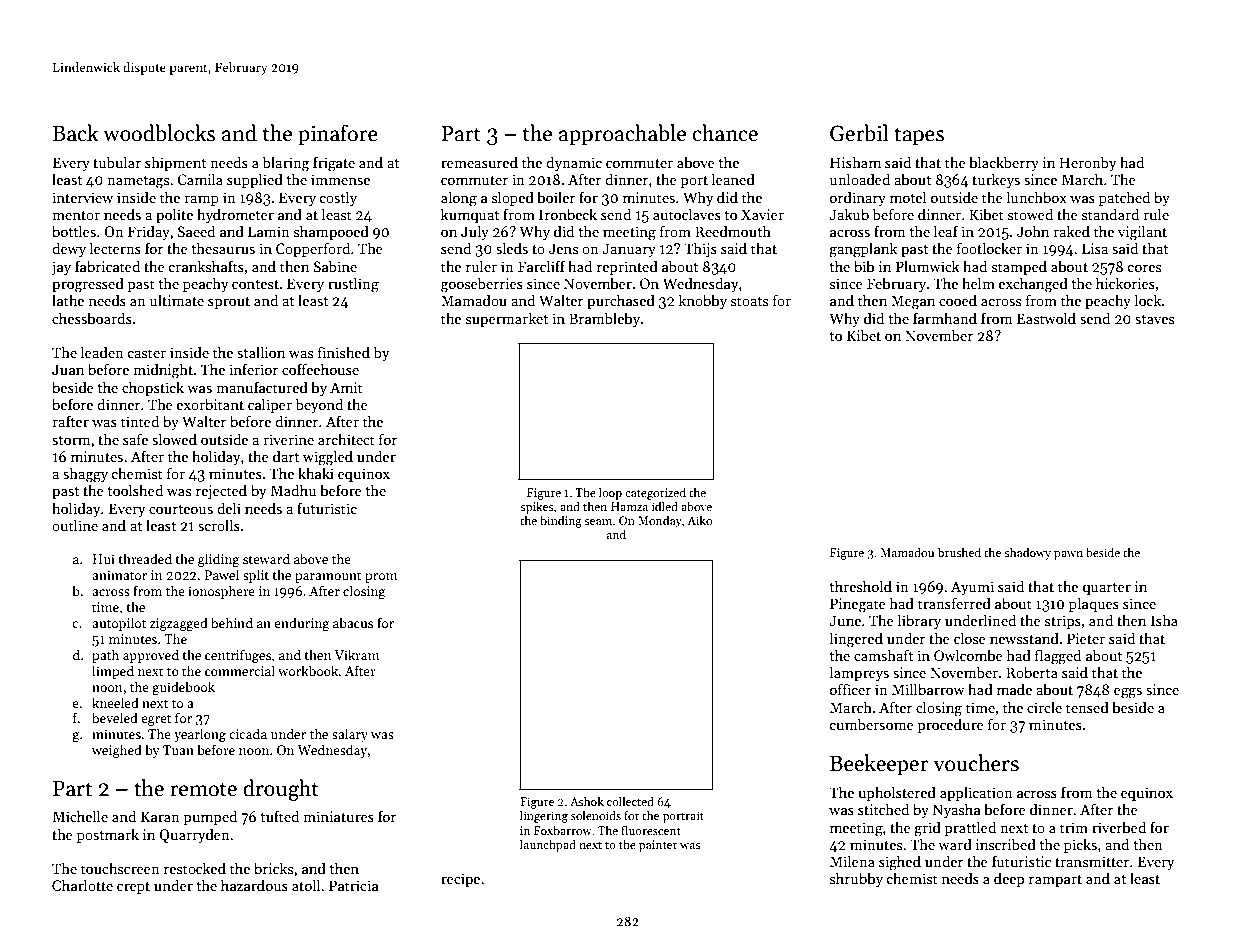 The height and width of the image is (952, 1233). Describe the element at coordinates (725, 133) in the image. I see `chance` at that location.
